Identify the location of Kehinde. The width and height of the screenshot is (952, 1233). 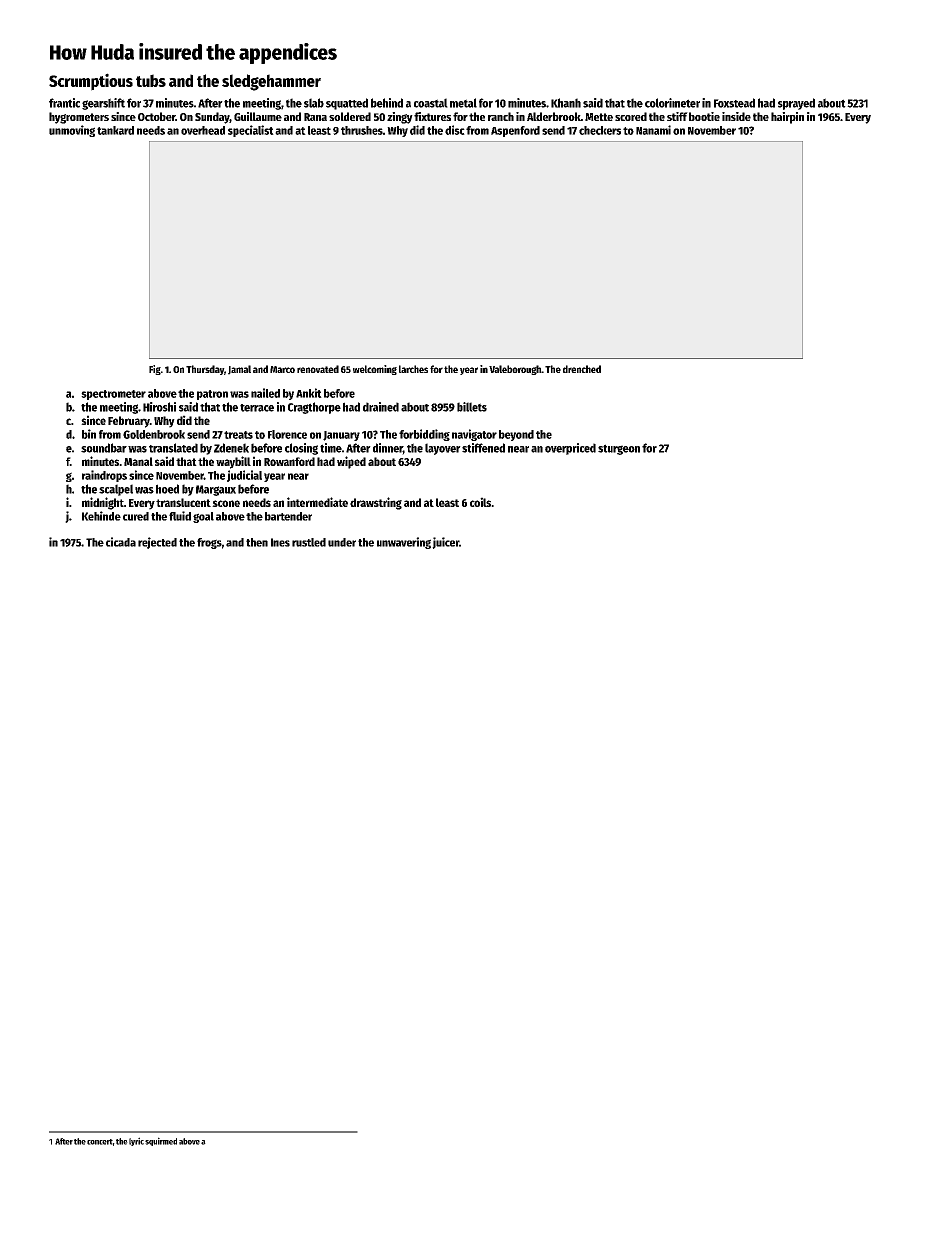
(101, 516).
